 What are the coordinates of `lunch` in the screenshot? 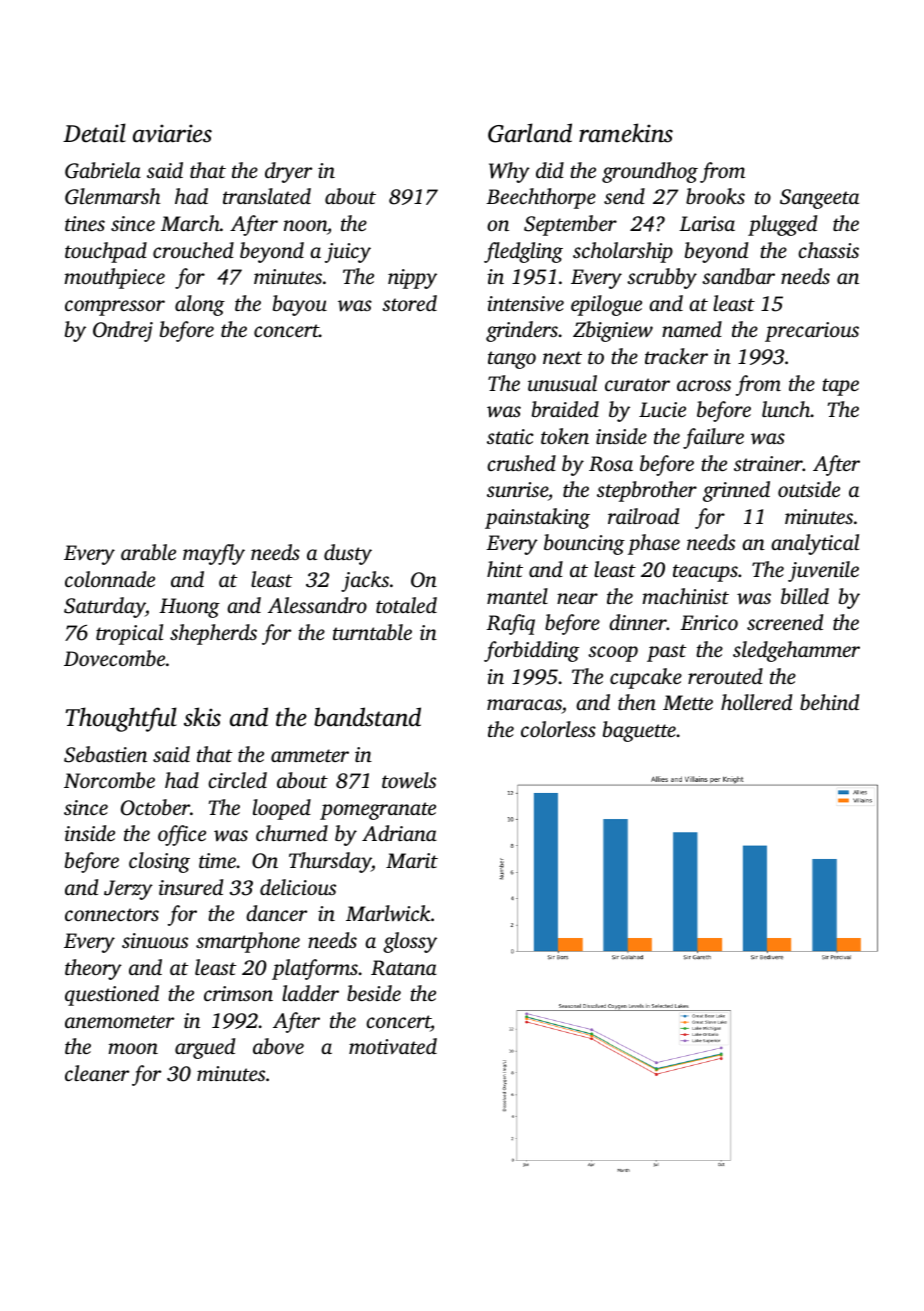 It's located at (786, 409).
